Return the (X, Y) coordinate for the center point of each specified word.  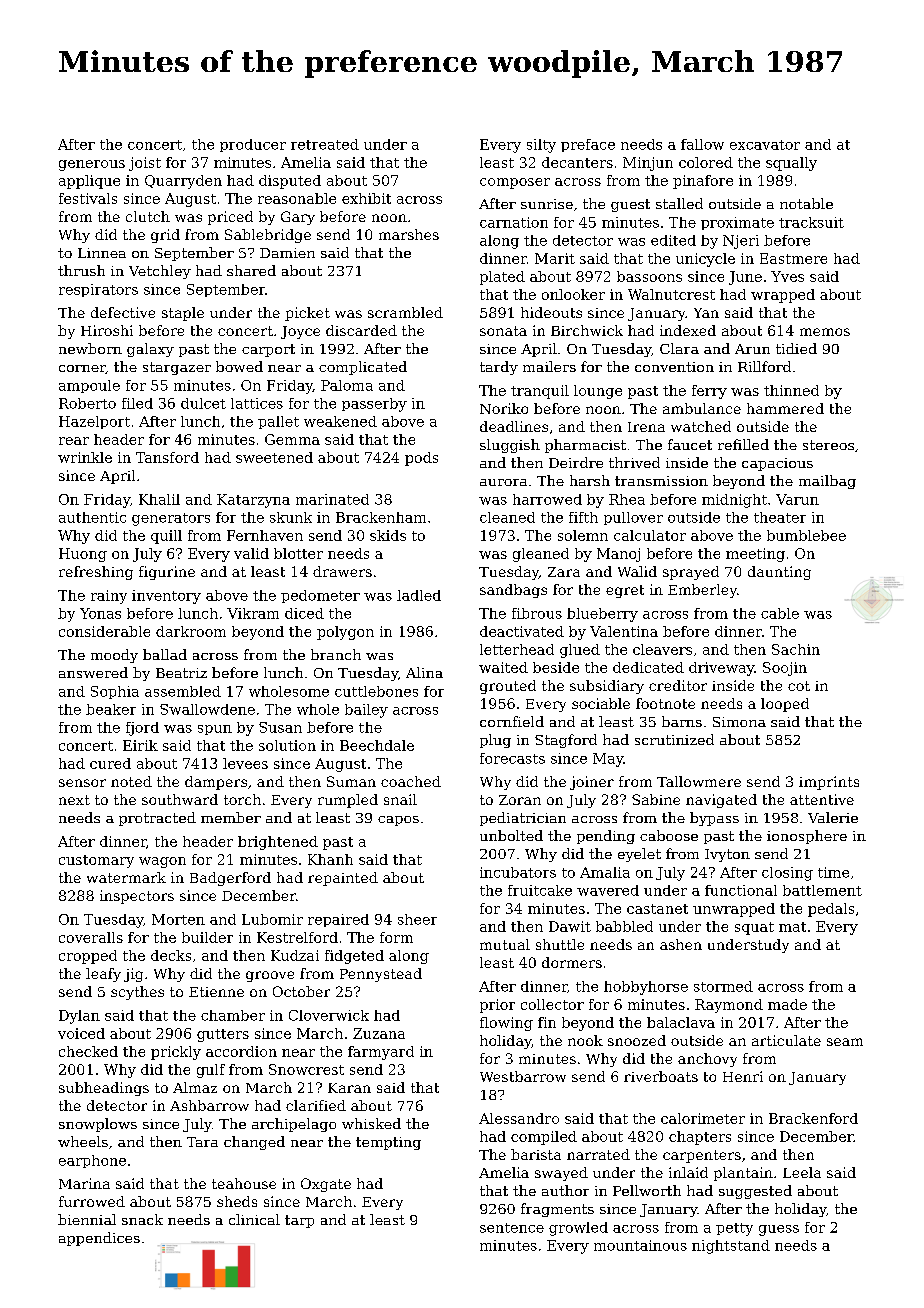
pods (421, 459)
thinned (791, 390)
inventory (166, 597)
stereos (828, 445)
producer (253, 145)
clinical (254, 1219)
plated (502, 278)
